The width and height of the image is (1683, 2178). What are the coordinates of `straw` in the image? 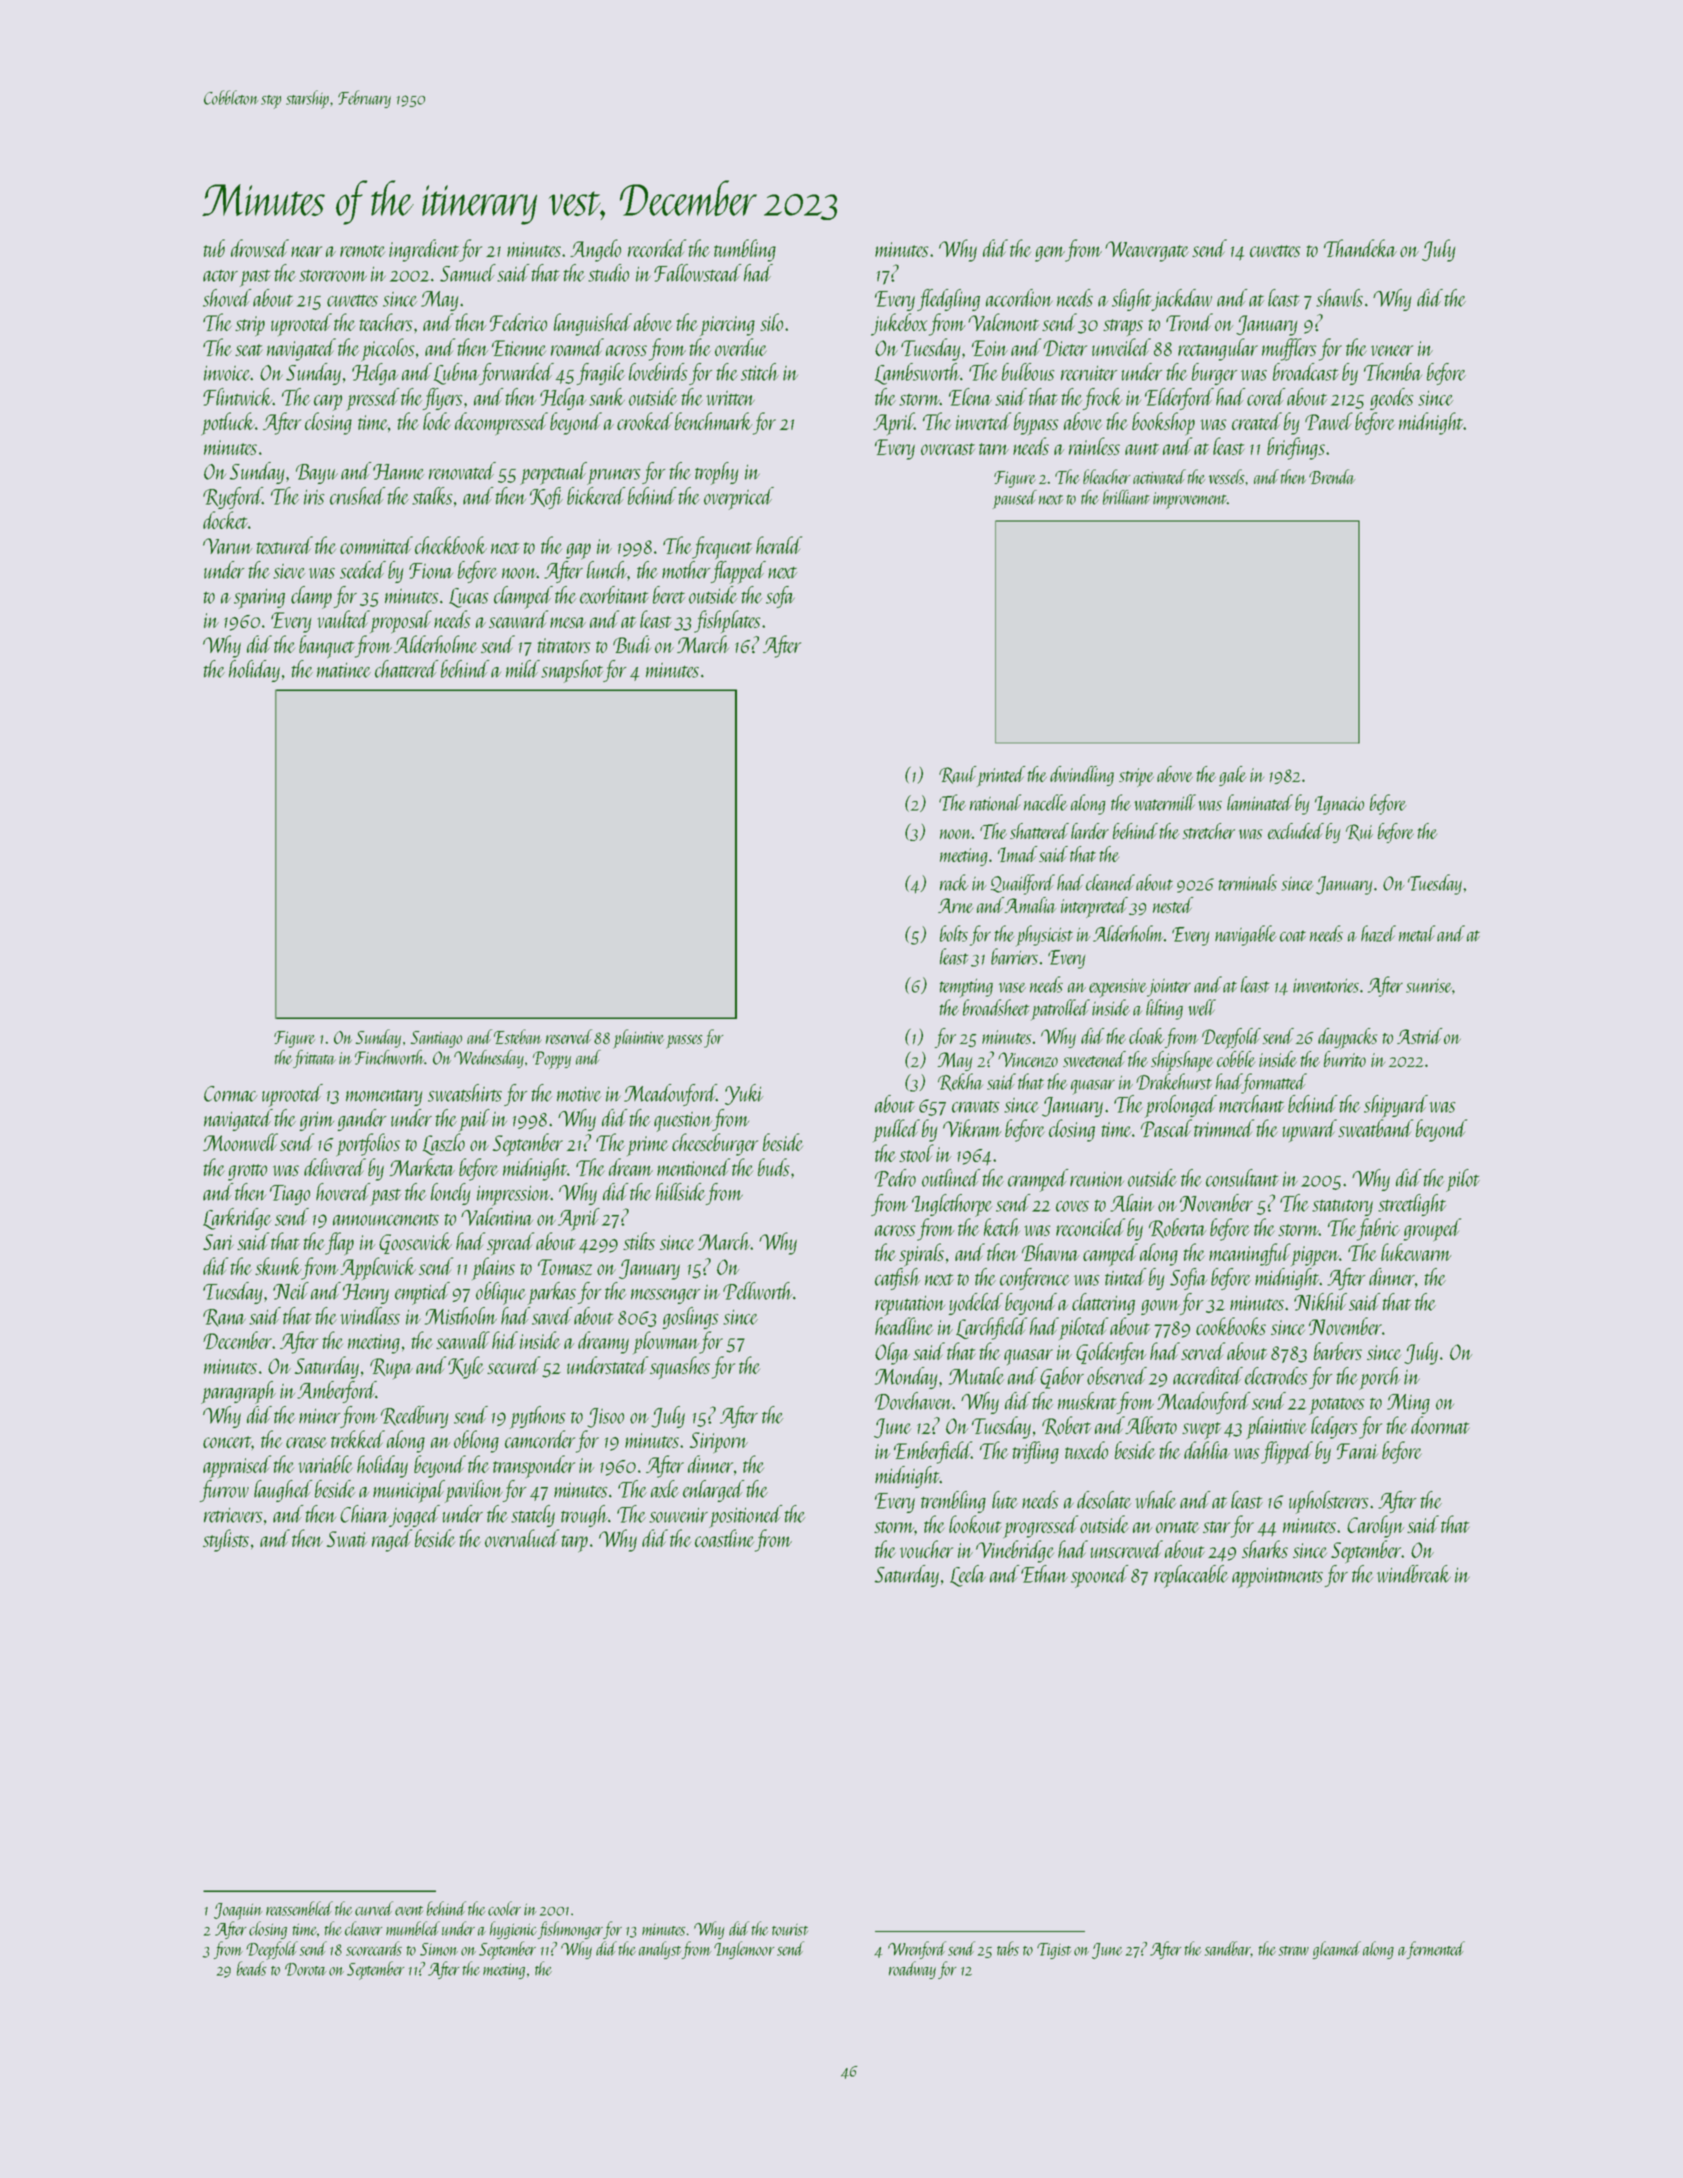 It's located at (1294, 1951).
